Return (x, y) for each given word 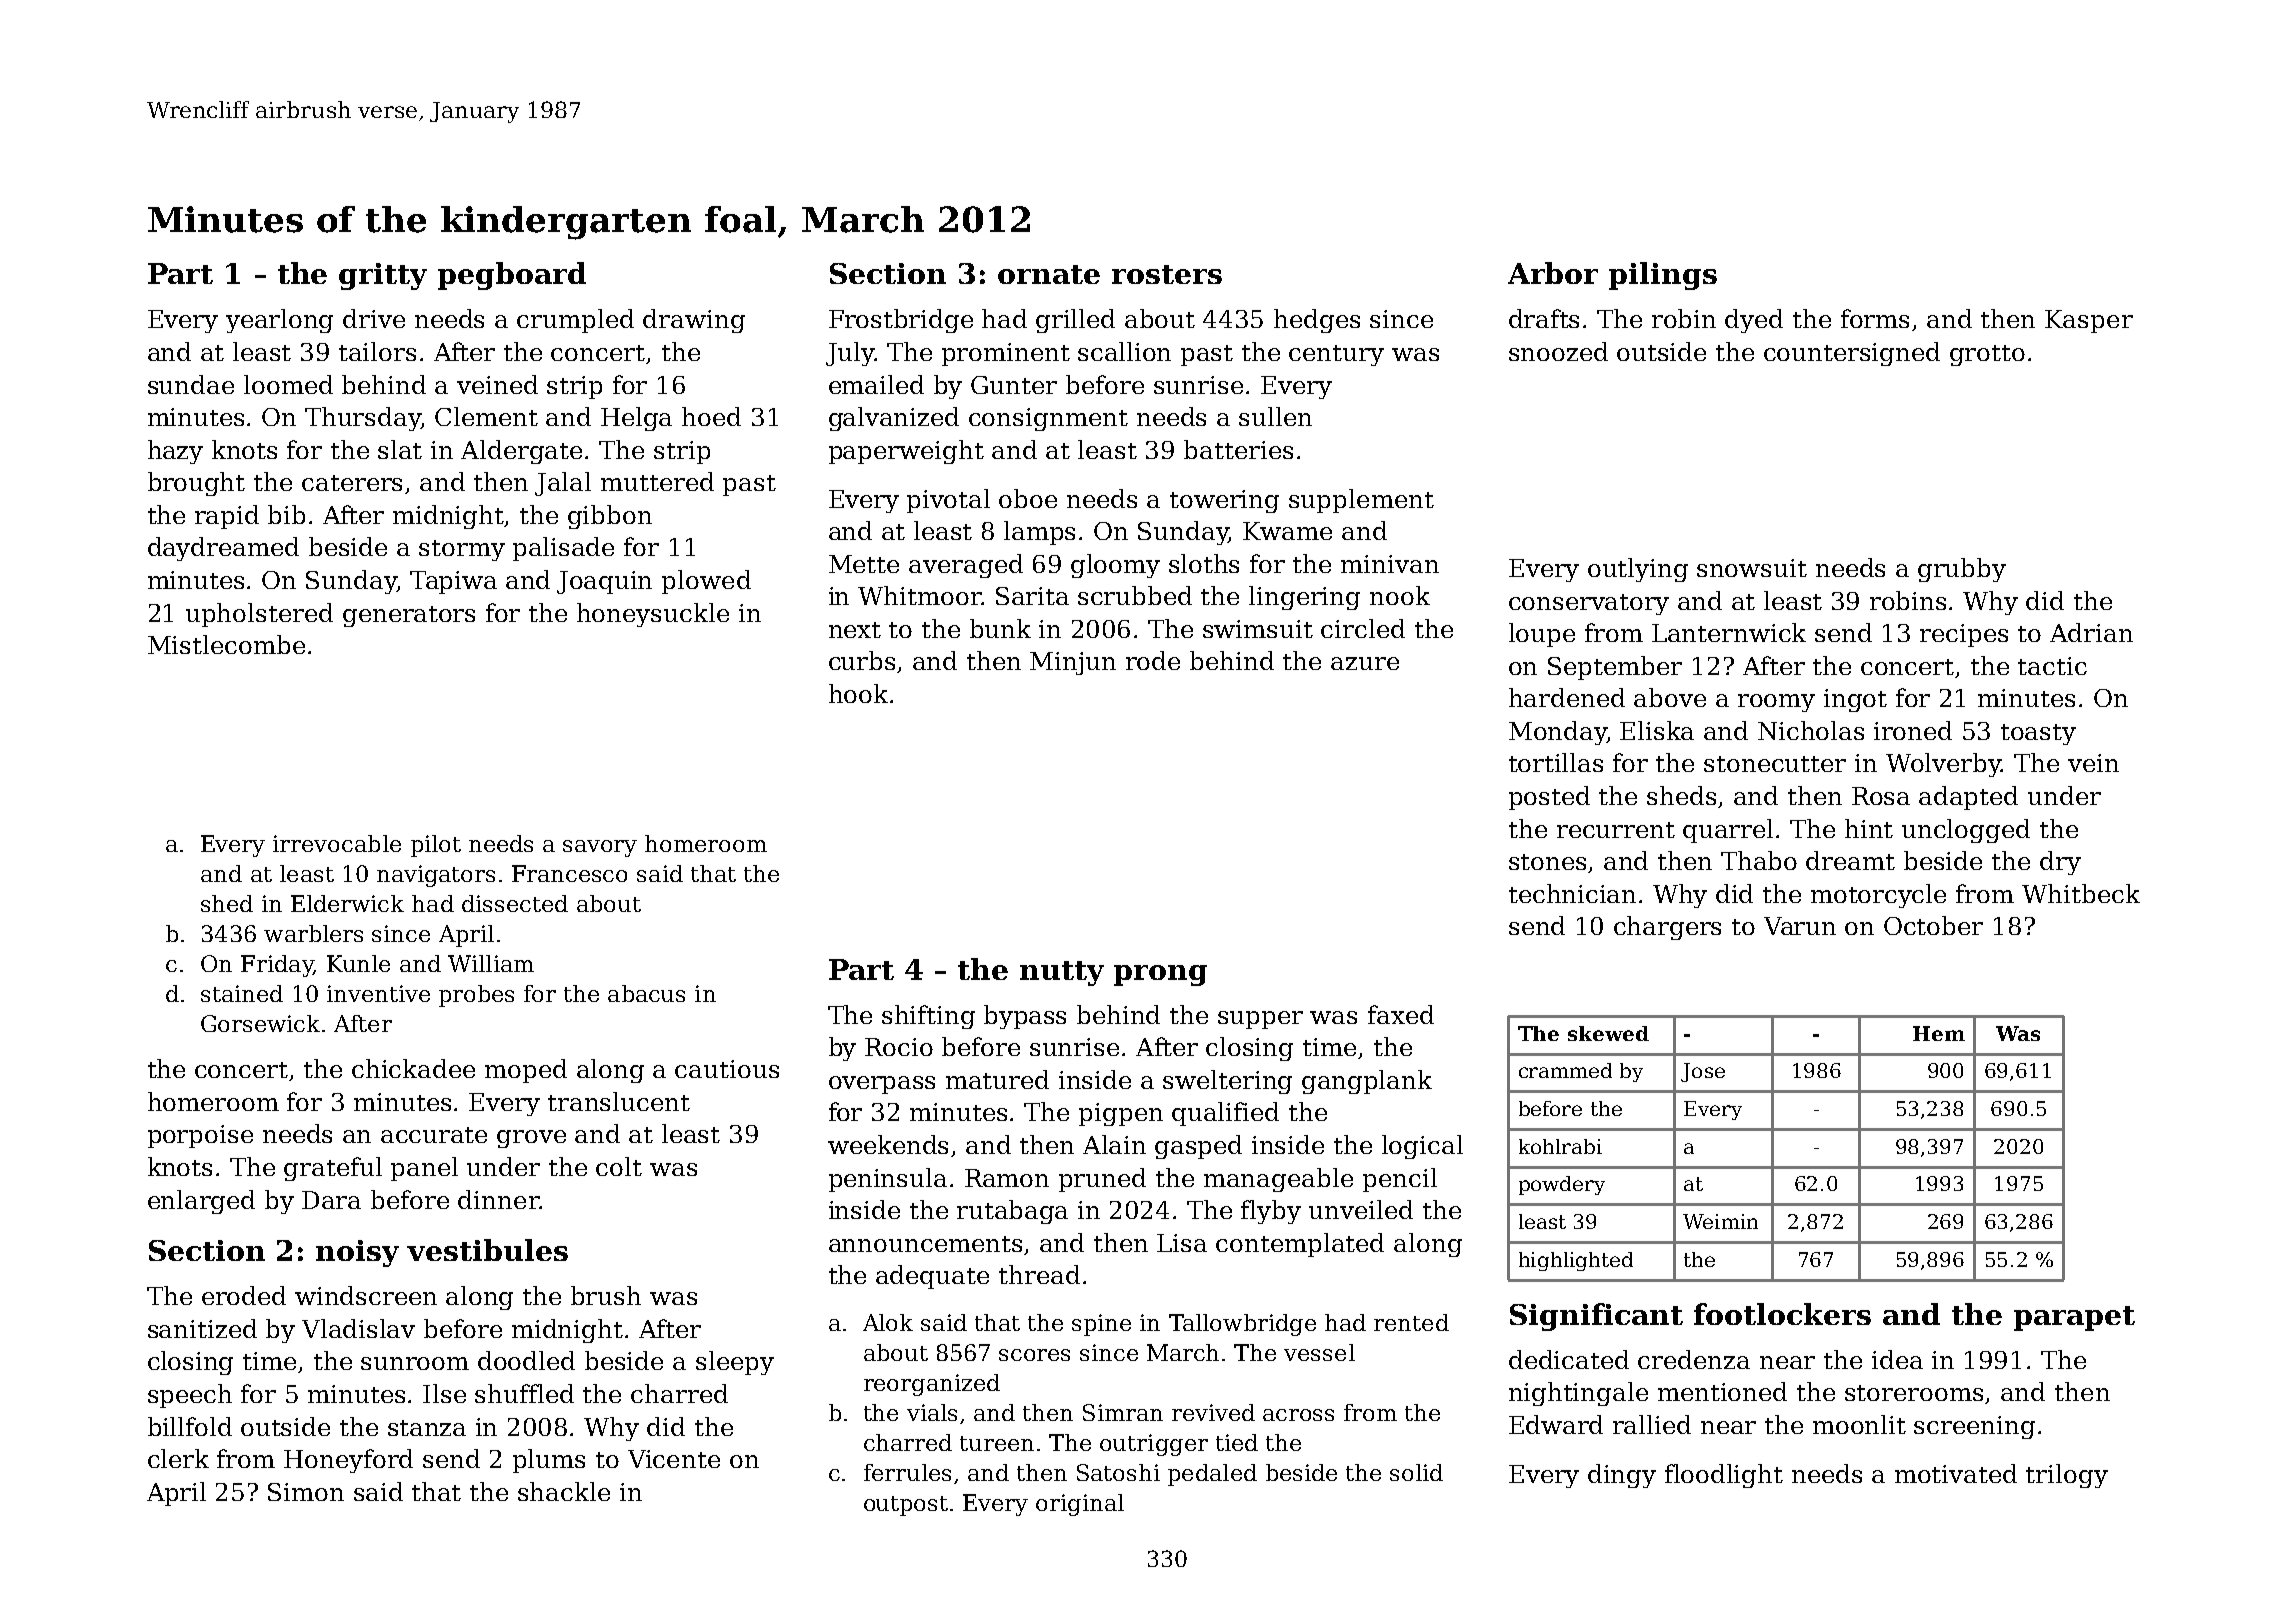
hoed (711, 416)
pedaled (1212, 1475)
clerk (178, 1458)
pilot (436, 846)
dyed (1754, 321)
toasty (2038, 734)
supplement (1361, 501)
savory (600, 848)
